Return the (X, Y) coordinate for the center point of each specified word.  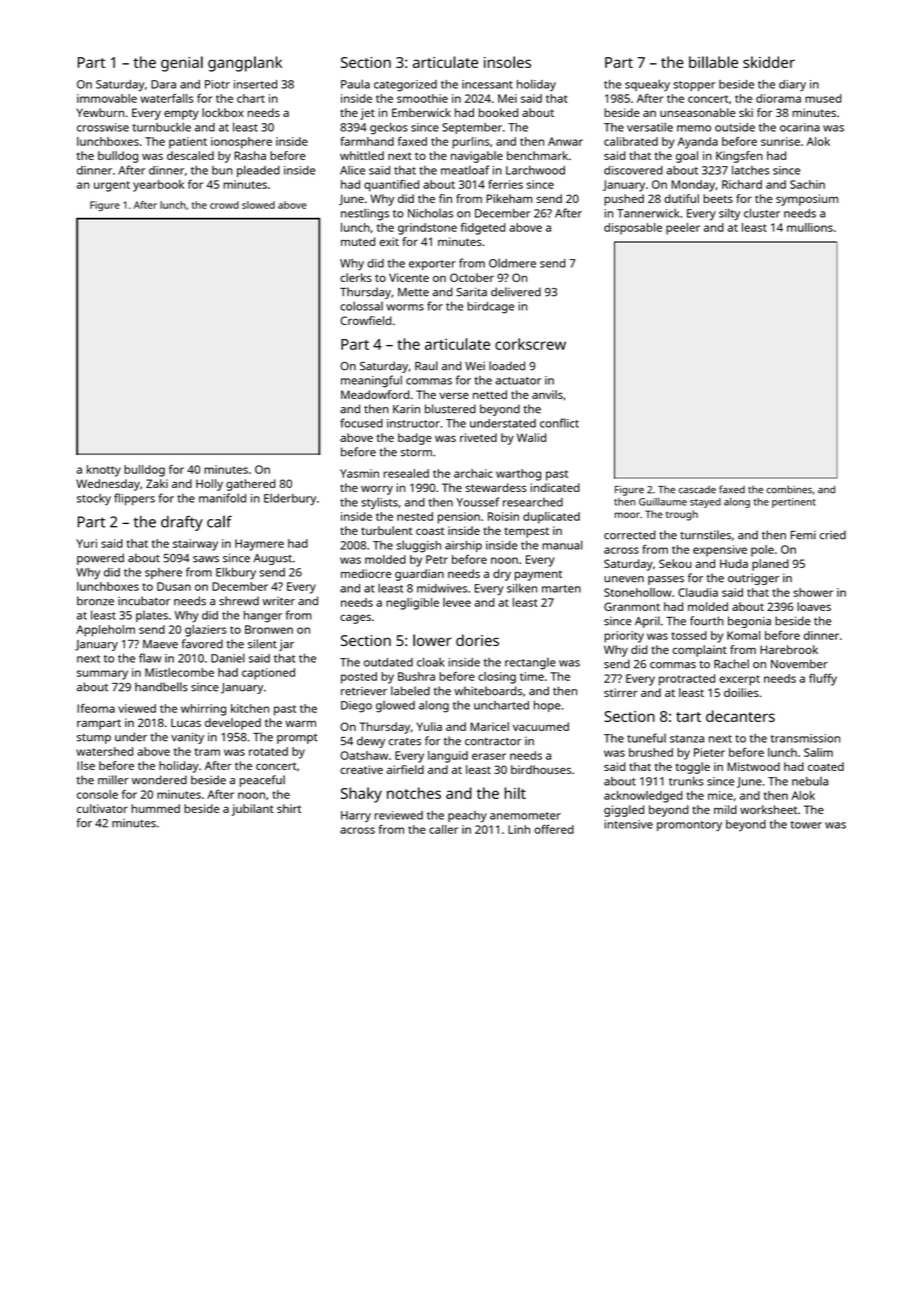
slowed (258, 205)
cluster (762, 213)
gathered (251, 485)
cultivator (102, 808)
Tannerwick (648, 213)
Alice (352, 170)
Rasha (250, 155)
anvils (547, 394)
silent (262, 644)
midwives (442, 588)
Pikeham (509, 198)
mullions (810, 227)
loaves (814, 606)
